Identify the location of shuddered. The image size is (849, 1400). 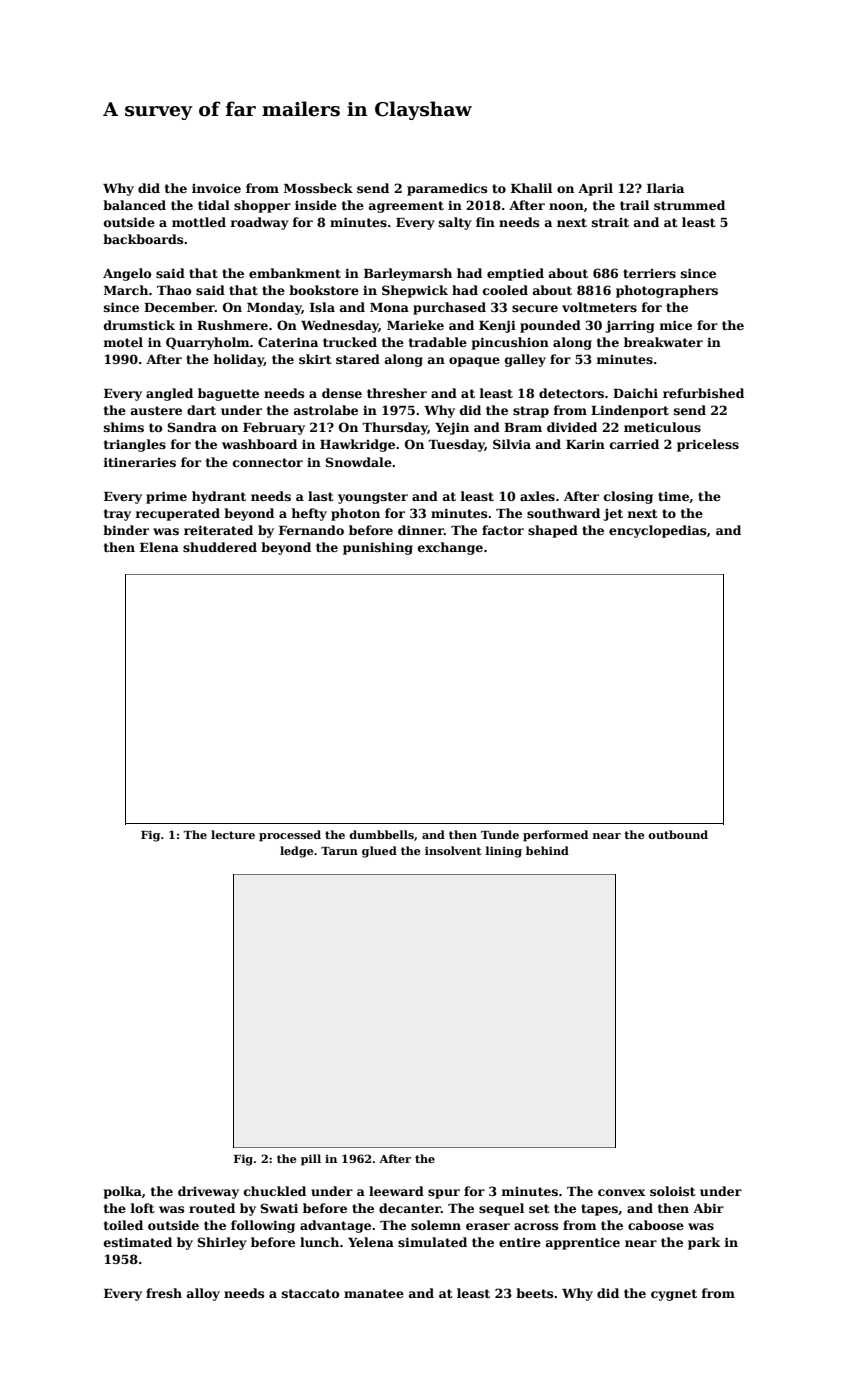
(220, 547).
